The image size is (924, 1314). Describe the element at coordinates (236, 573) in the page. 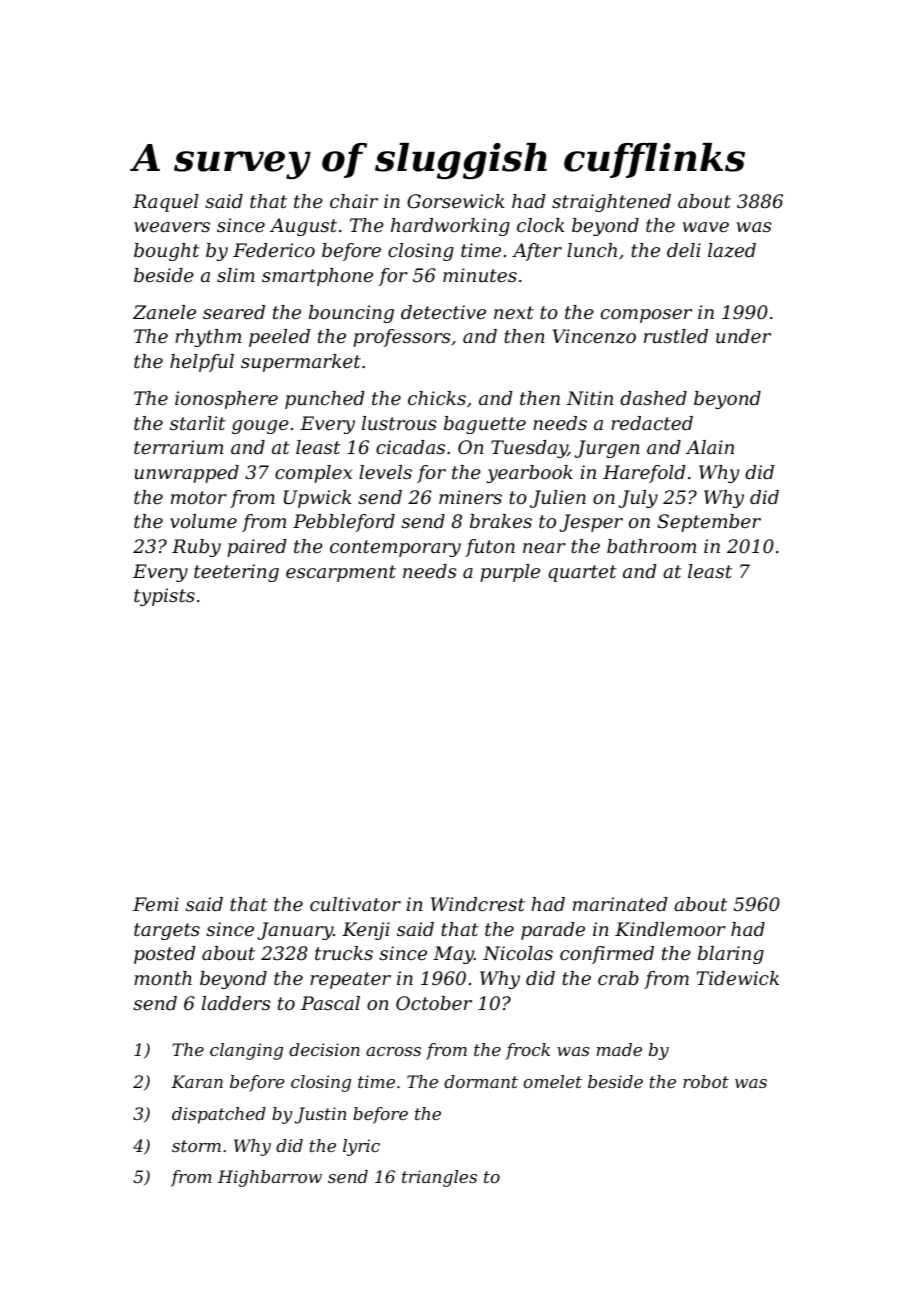

I see `teetering` at that location.
